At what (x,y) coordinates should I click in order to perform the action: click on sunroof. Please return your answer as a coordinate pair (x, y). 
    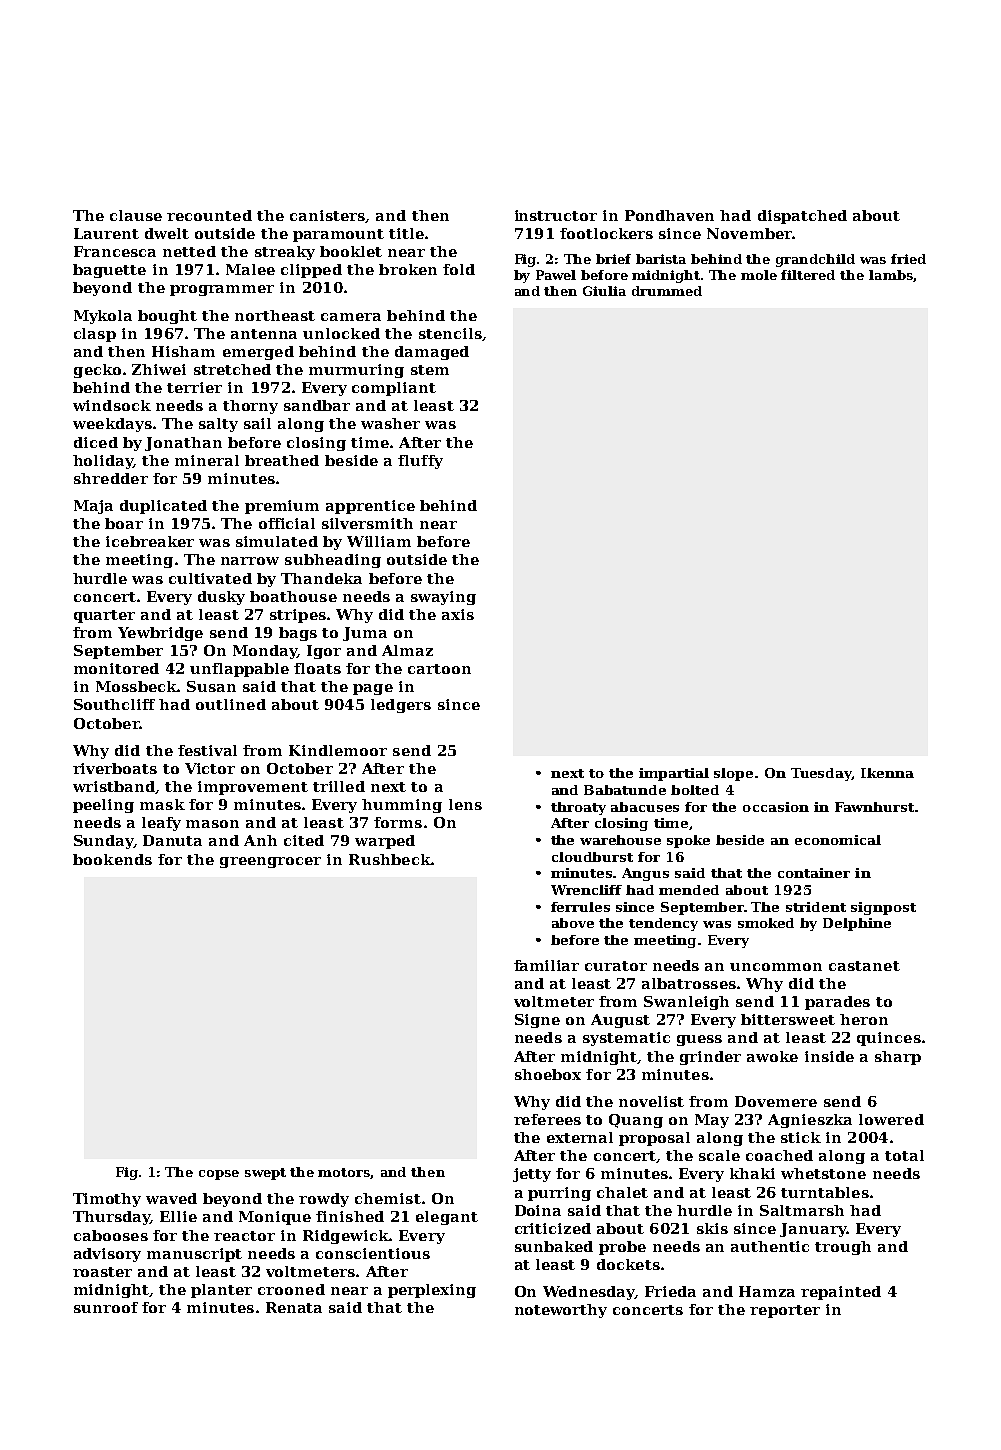
    Looking at the image, I should click on (106, 1307).
